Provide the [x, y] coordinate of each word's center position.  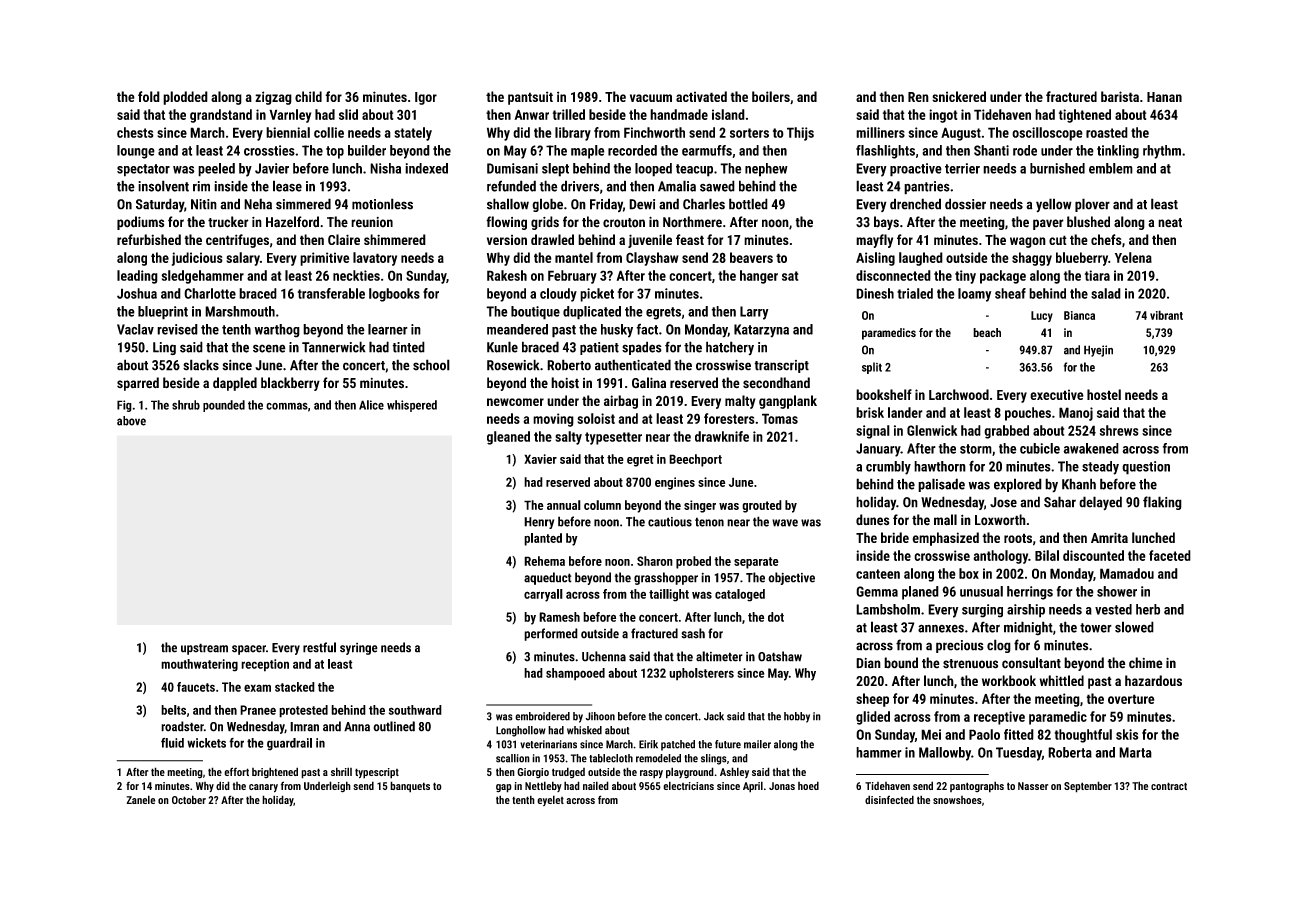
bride [895, 537]
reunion [372, 222]
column [602, 505]
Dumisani [512, 168]
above [131, 421]
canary [263, 788]
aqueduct [548, 578]
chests [135, 132]
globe [547, 205]
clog [999, 646]
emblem [1111, 168]
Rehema [544, 561]
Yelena [1133, 257]
